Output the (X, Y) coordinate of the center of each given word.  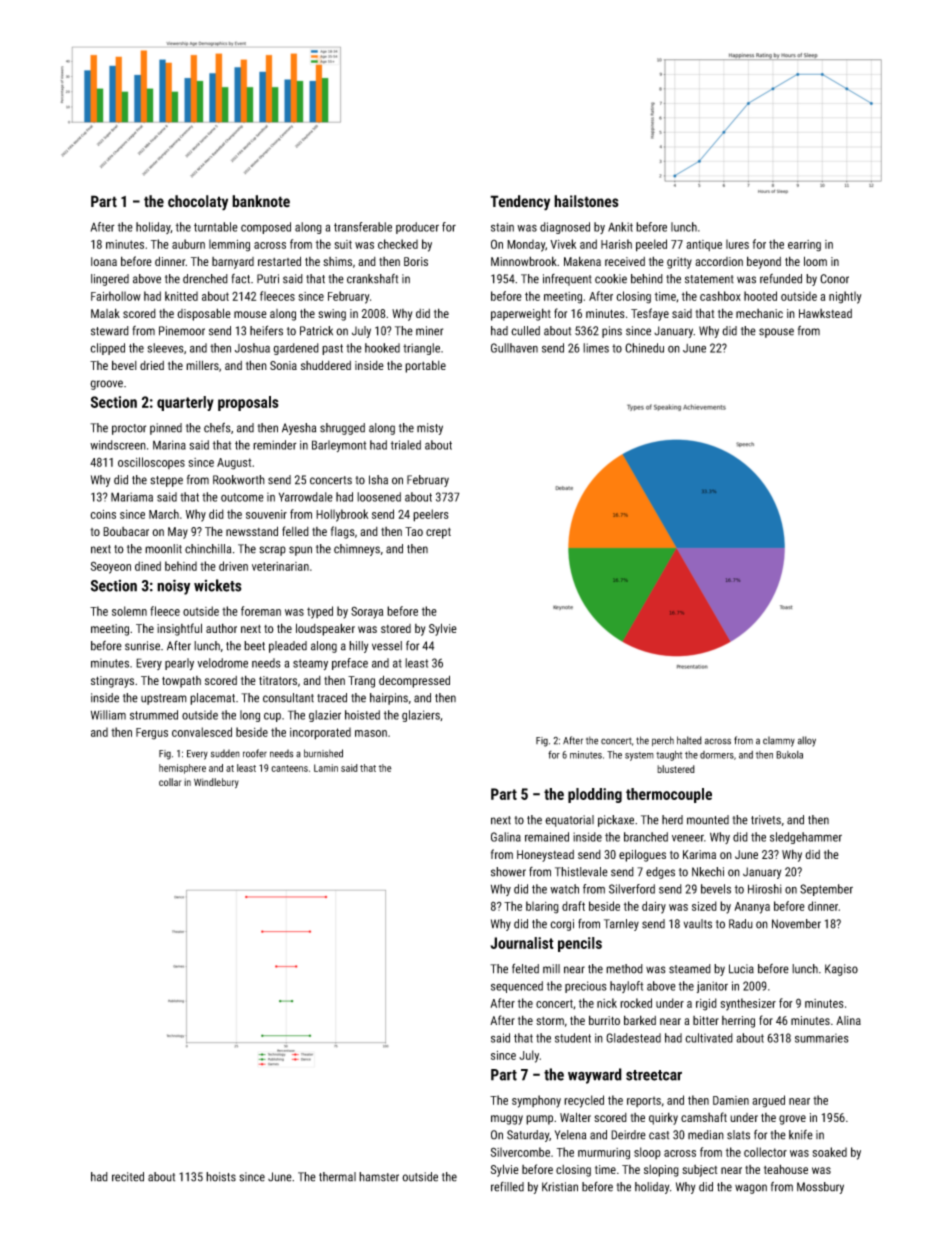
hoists (221, 1177)
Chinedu (644, 348)
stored (396, 628)
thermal (337, 1177)
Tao (414, 531)
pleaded (288, 647)
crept (438, 533)
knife (801, 1135)
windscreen (118, 445)
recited (128, 1177)
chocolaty (198, 203)
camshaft (704, 1117)
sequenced (517, 987)
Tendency (520, 203)
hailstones (586, 201)
